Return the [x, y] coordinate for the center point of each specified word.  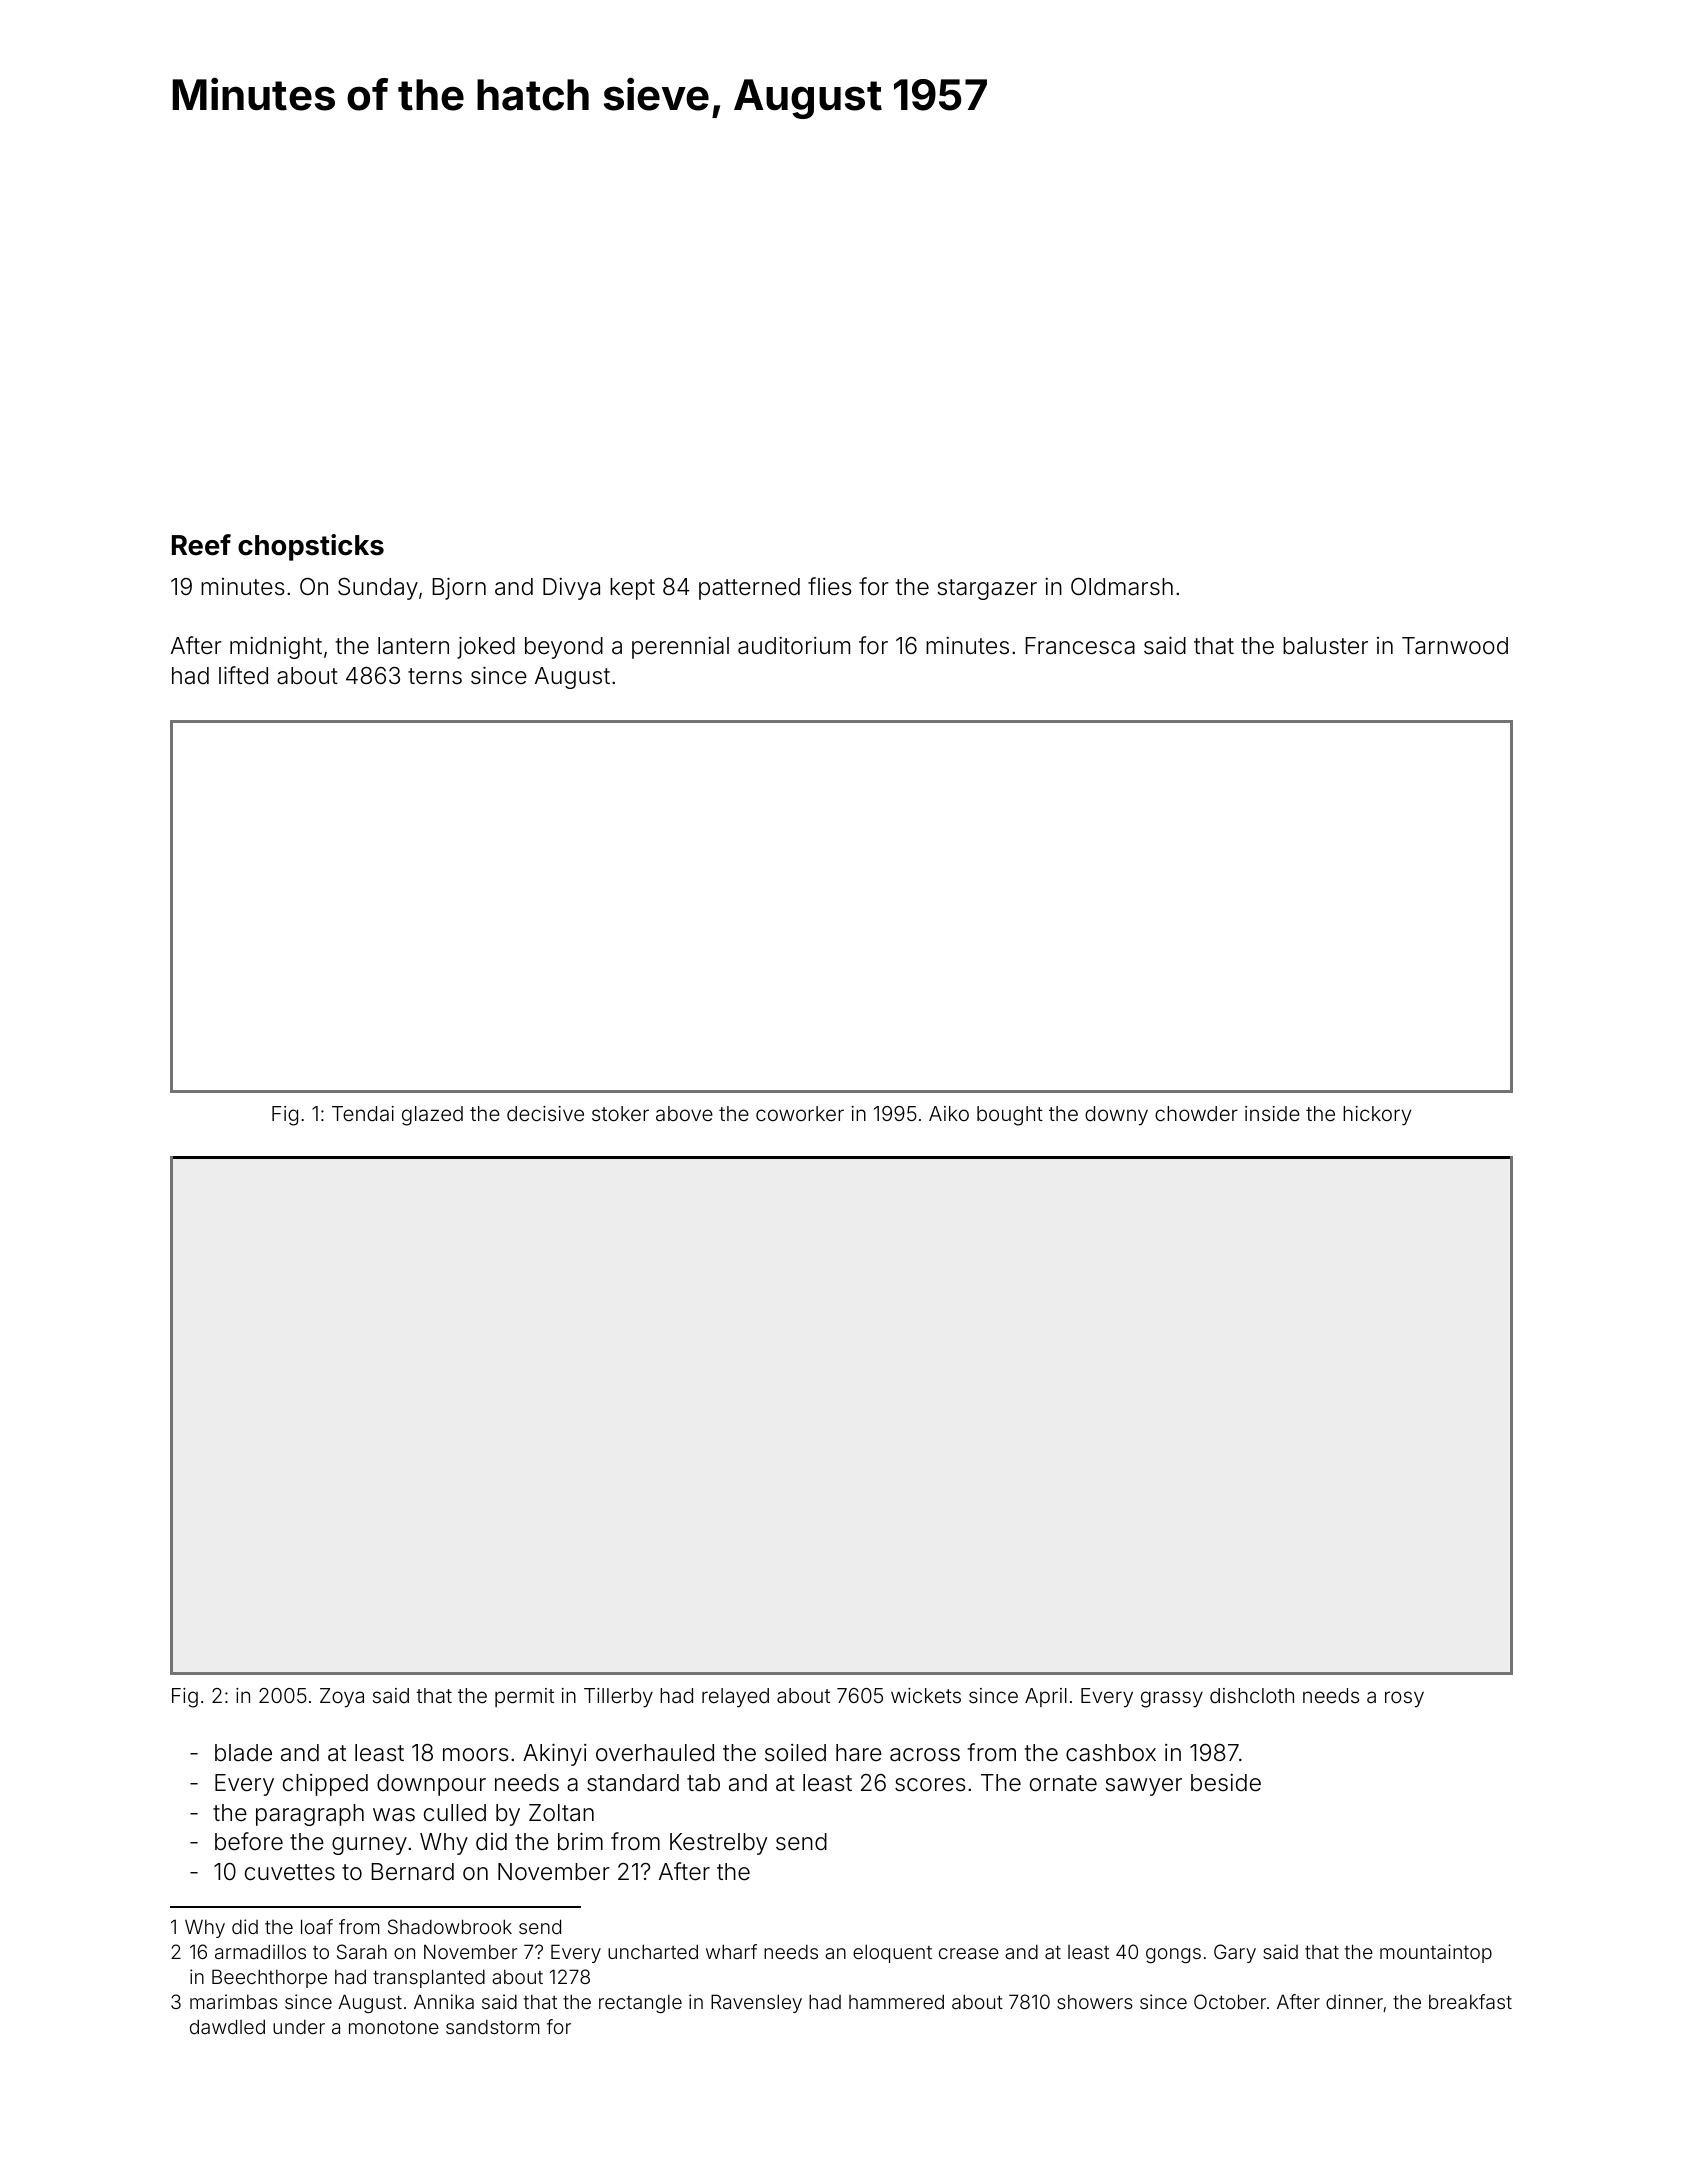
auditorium [794, 646]
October [1230, 2001]
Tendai [363, 1113]
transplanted [429, 1978]
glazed [432, 1116]
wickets [926, 1695]
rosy [1404, 1699]
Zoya [342, 1697]
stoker [620, 1113]
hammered [896, 2001]
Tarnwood [1455, 646]
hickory [1377, 1116]
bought [1010, 1116]
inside [1272, 1113]
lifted [243, 675]
